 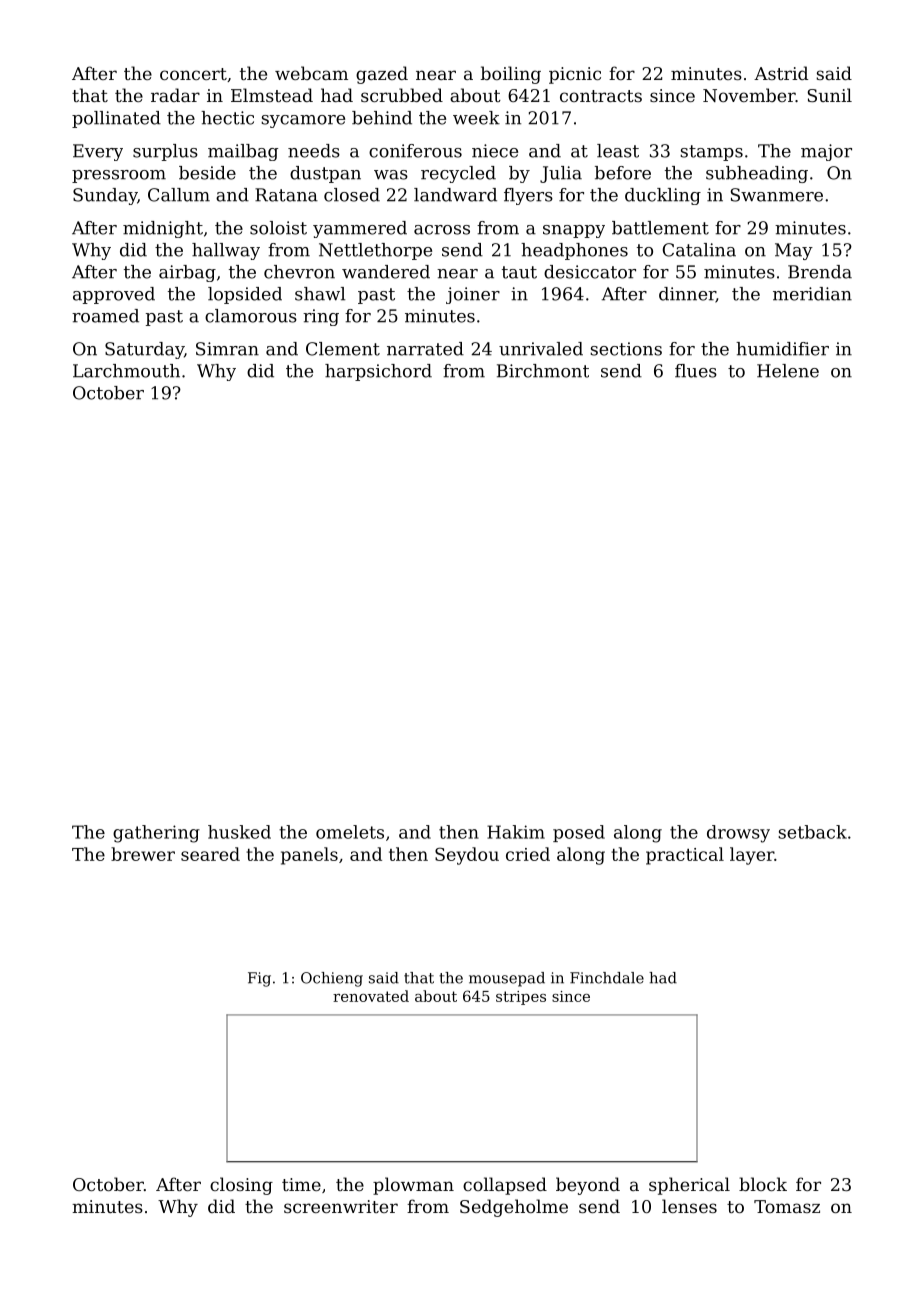 What do you see at coordinates (521, 998) in the screenshot?
I see `stripes` at bounding box center [521, 998].
